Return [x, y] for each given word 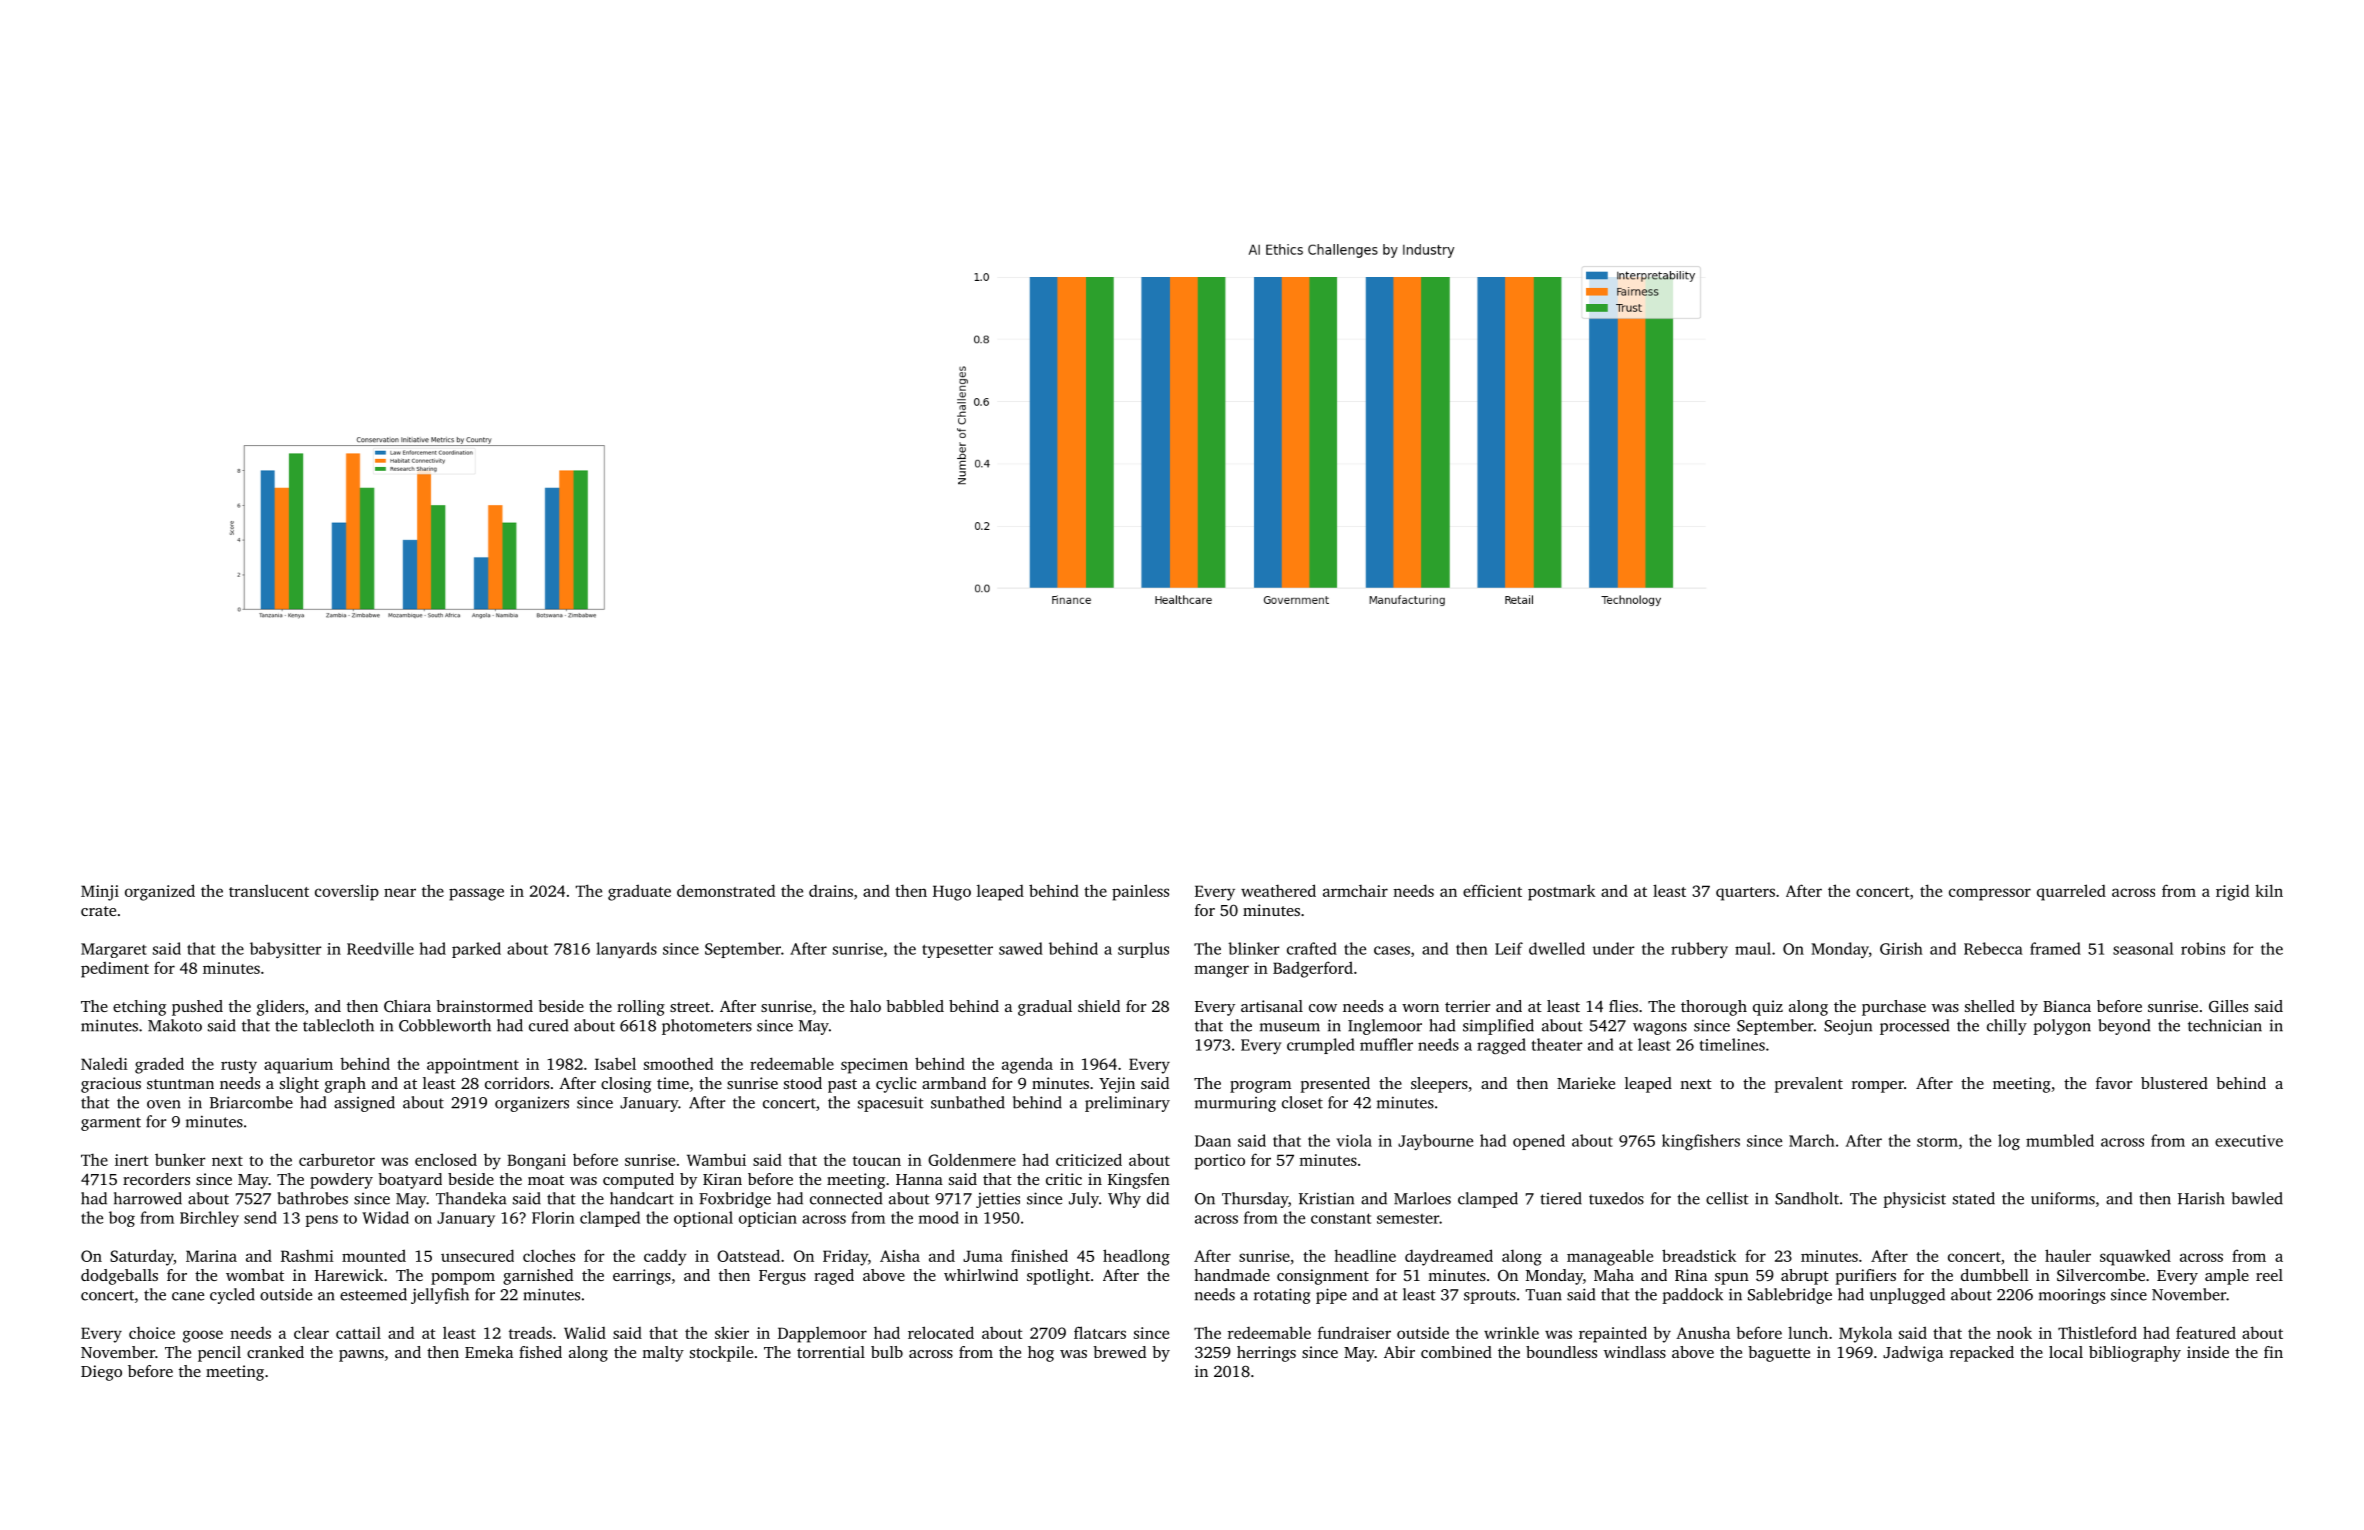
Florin [553, 1217]
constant [1341, 1218]
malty [663, 1354]
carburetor [337, 1159]
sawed [1021, 948]
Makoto [175, 1025]
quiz [1768, 1008]
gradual [1045, 1008]
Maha [1614, 1275]
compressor [1990, 894]
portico [1220, 1162]
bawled [2257, 1198]
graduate [639, 892]
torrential [831, 1352]
